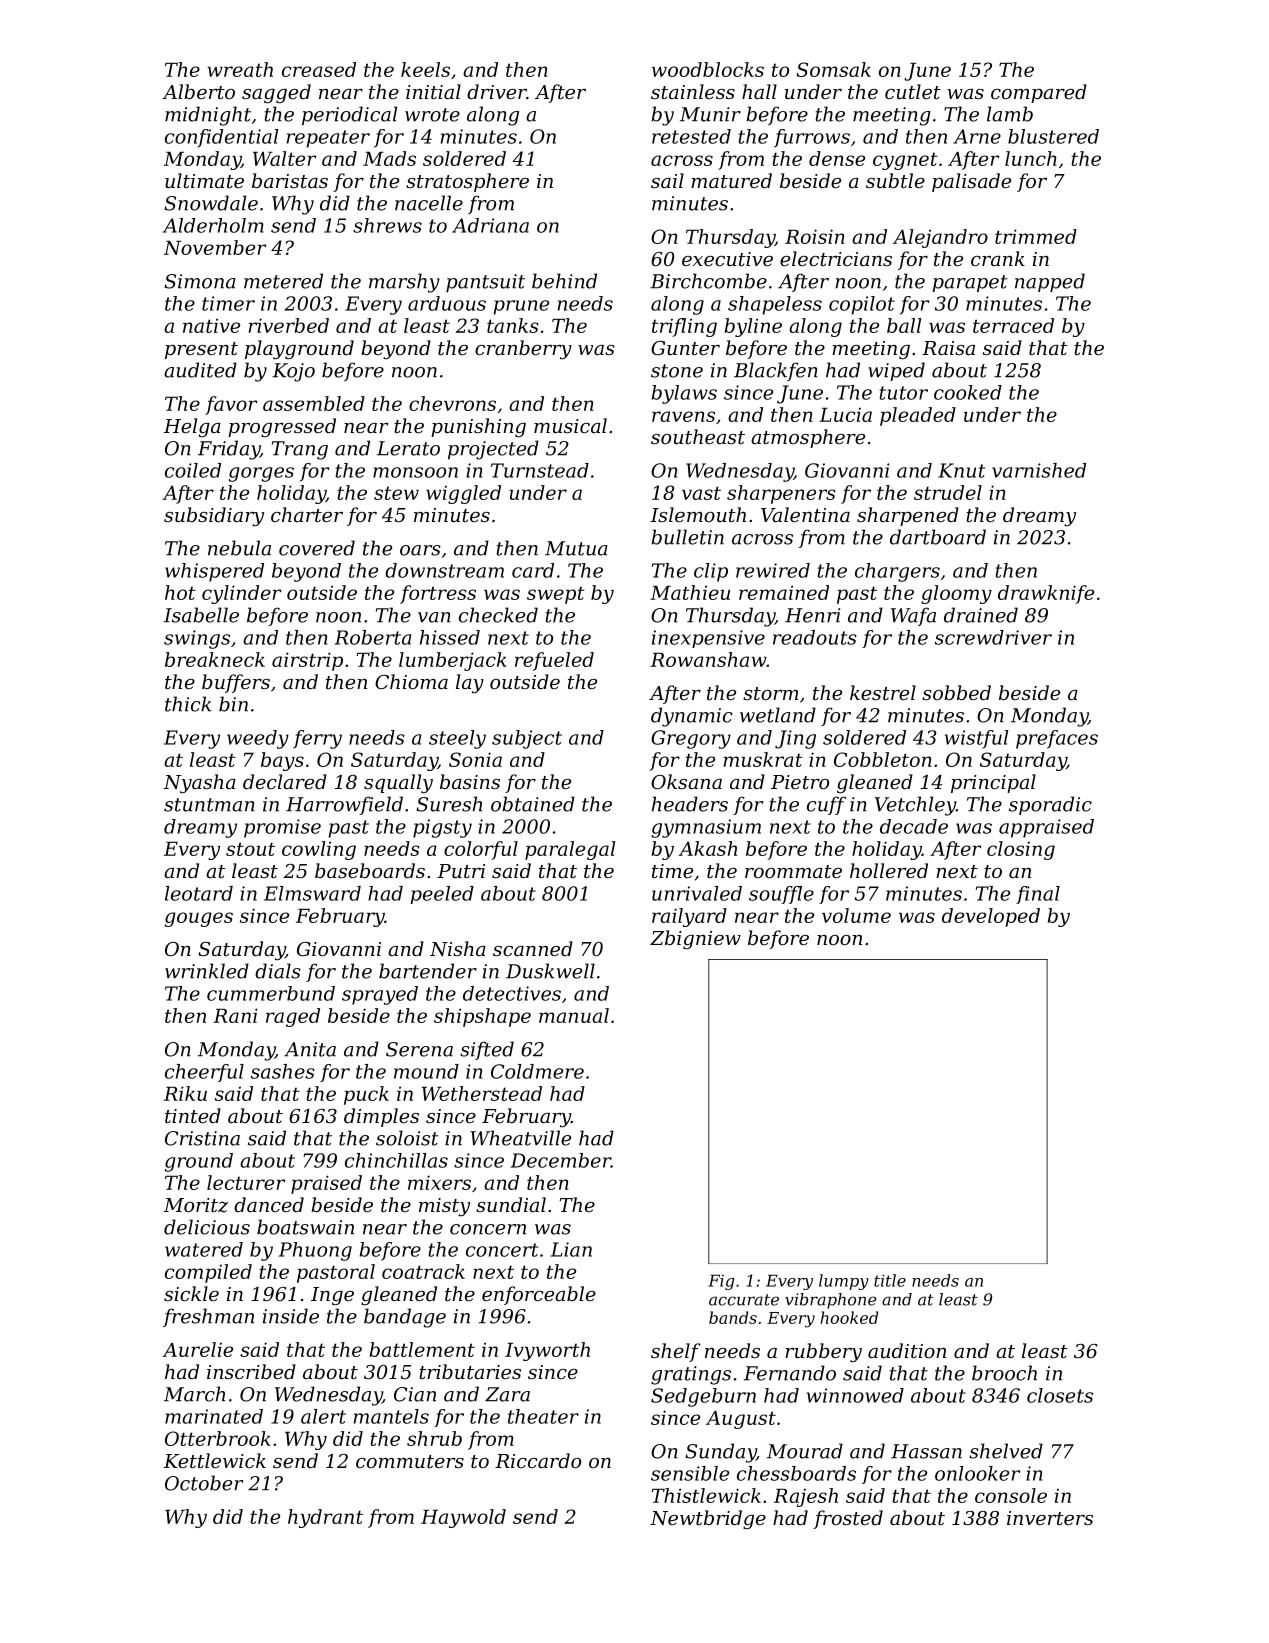 The image size is (1269, 1643). Describe the element at coordinates (319, 69) in the screenshot. I see `creased` at that location.
